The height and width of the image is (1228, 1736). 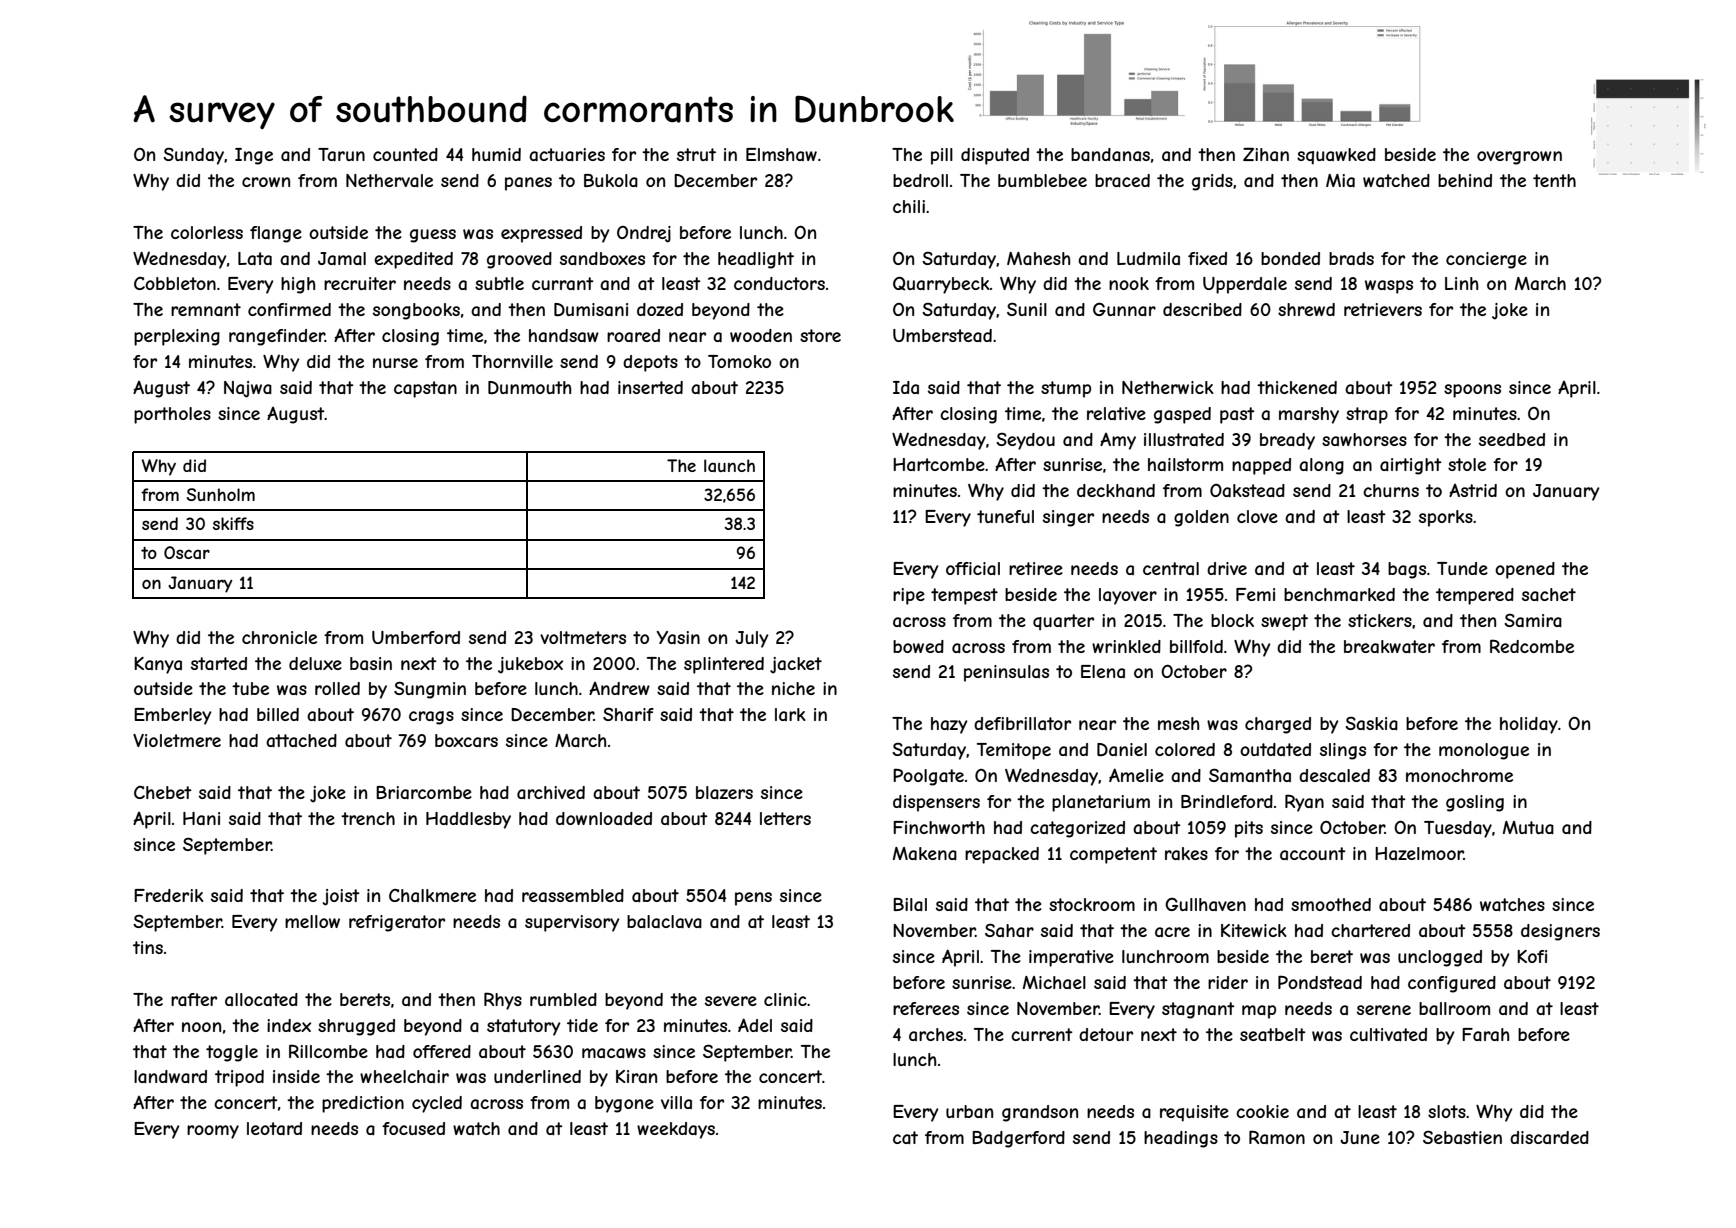 What do you see at coordinates (468, 820) in the image?
I see `Haddlesby` at bounding box center [468, 820].
